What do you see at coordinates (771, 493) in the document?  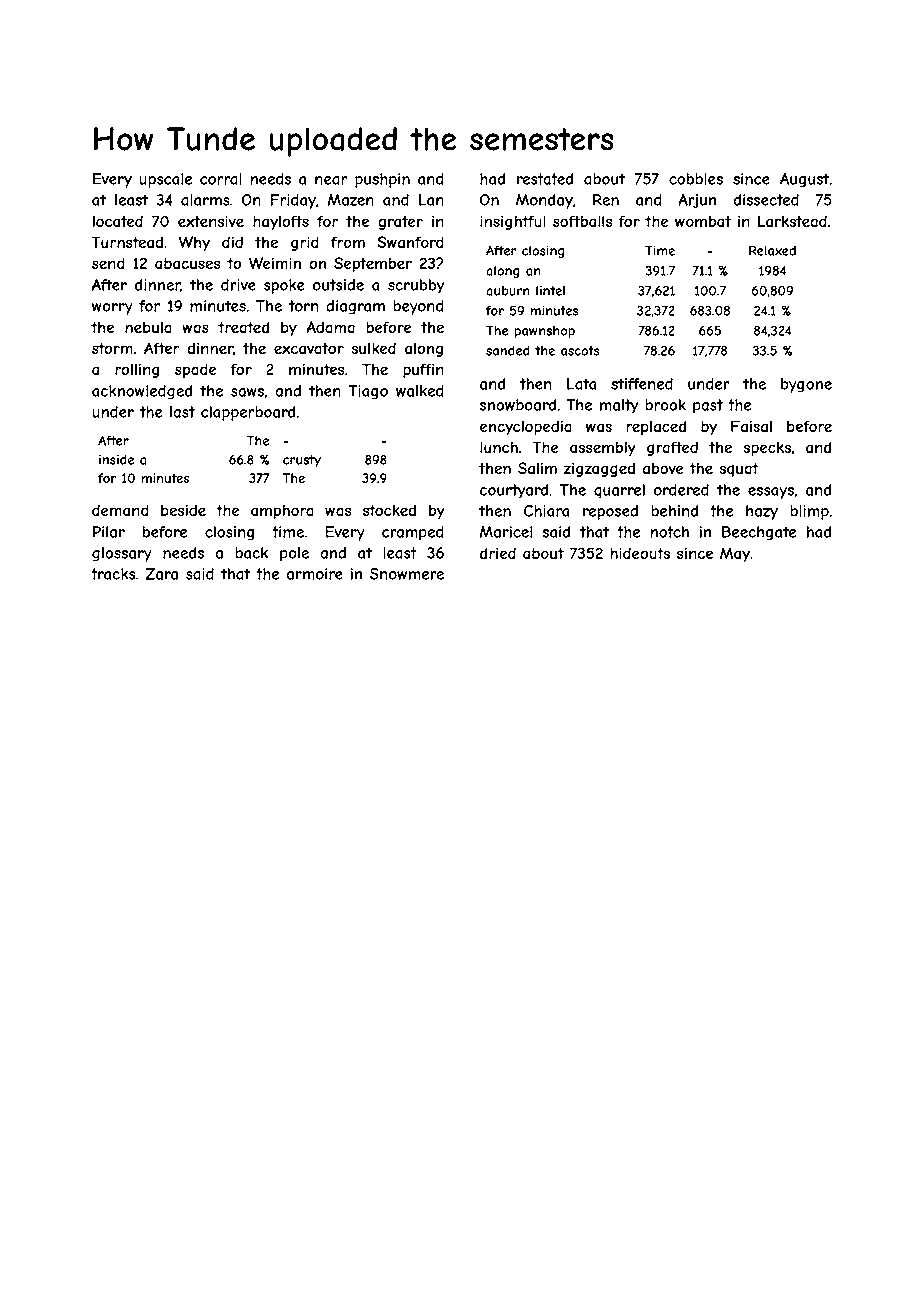 I see `essays` at bounding box center [771, 493].
